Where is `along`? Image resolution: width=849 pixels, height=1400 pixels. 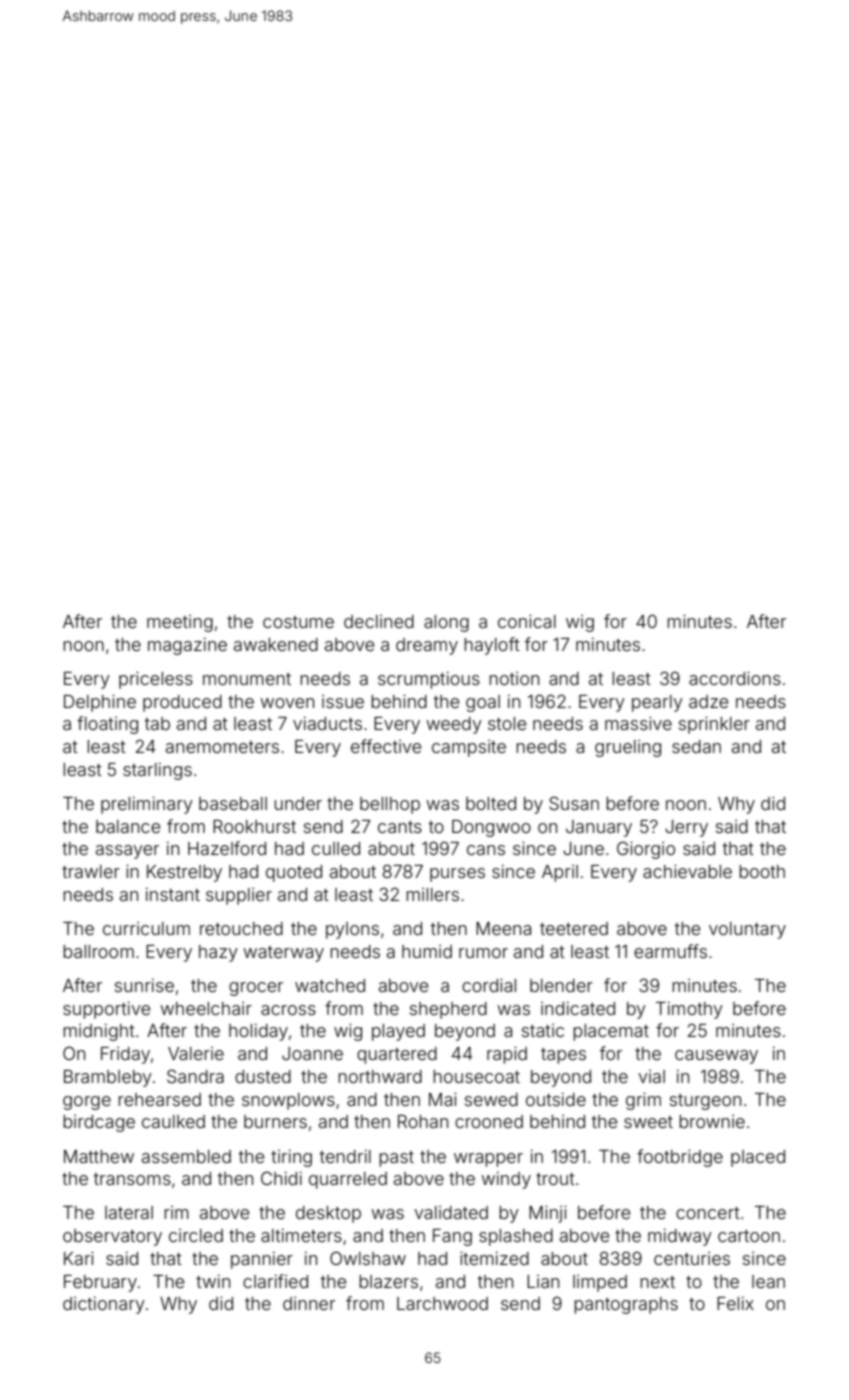
along is located at coordinates (446, 623).
